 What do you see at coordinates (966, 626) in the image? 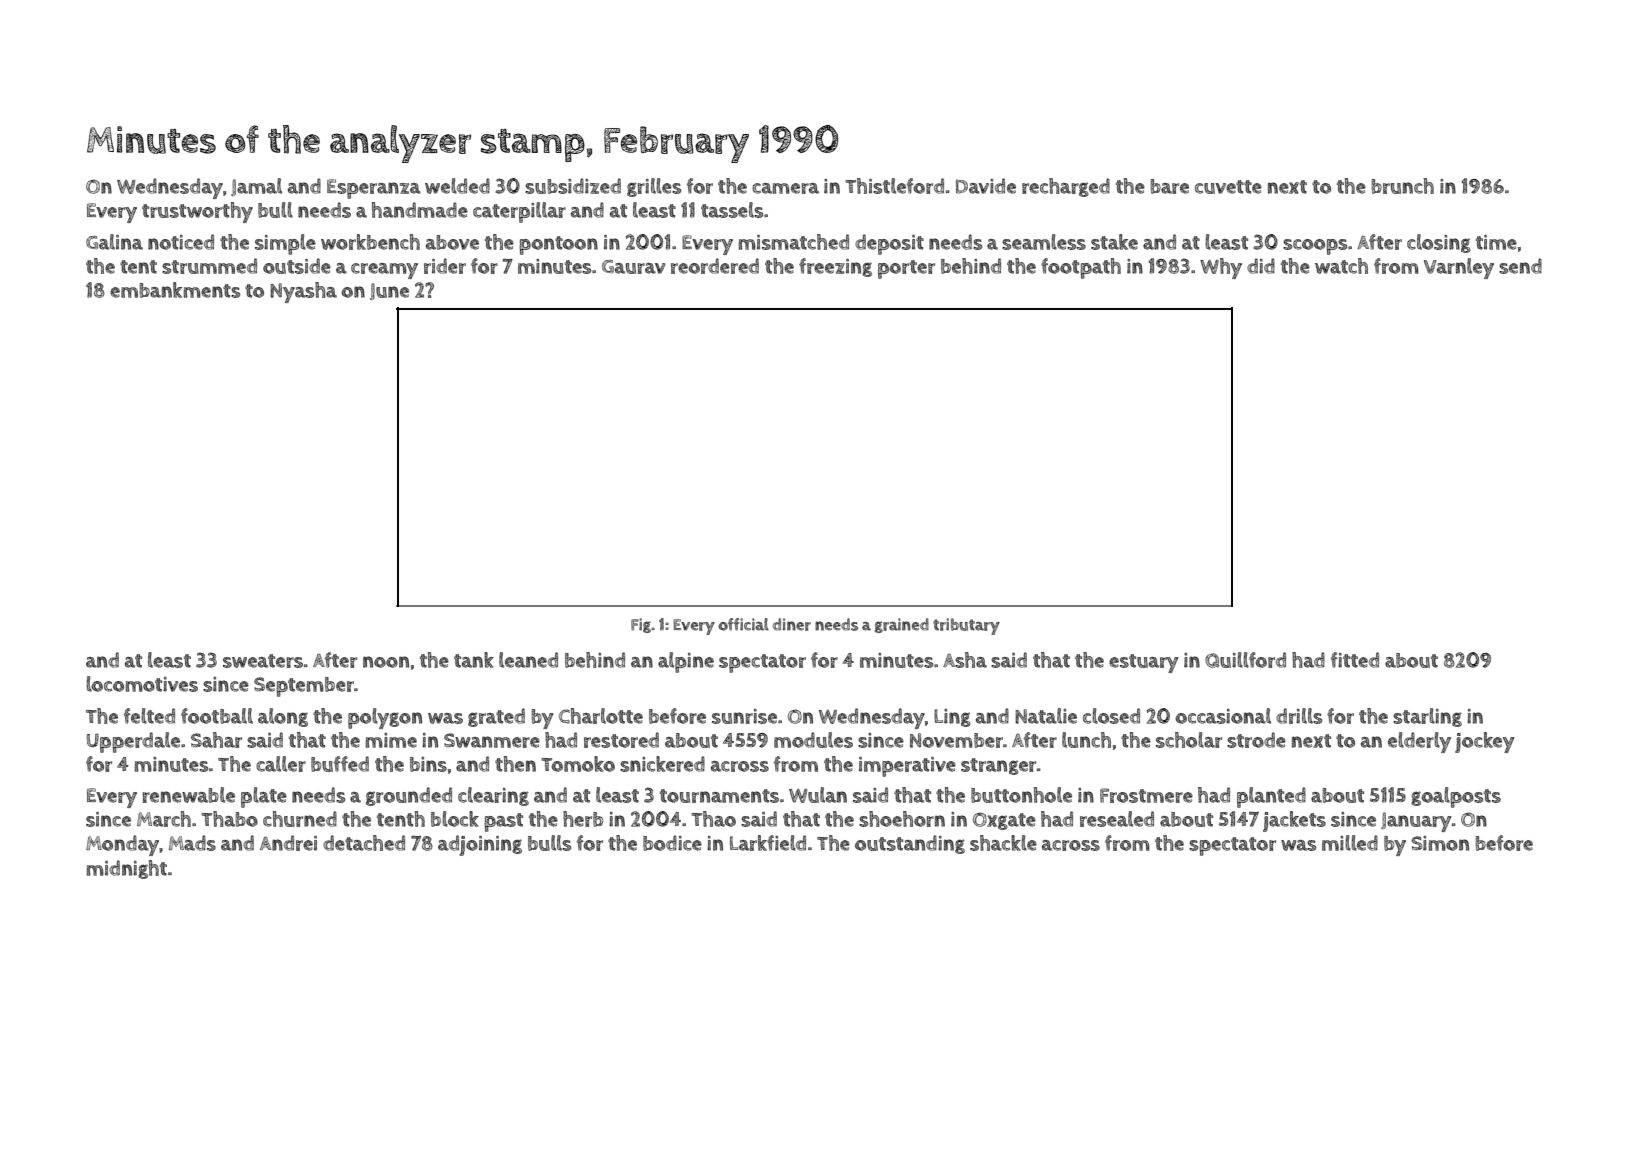
I see `tributary` at bounding box center [966, 626].
